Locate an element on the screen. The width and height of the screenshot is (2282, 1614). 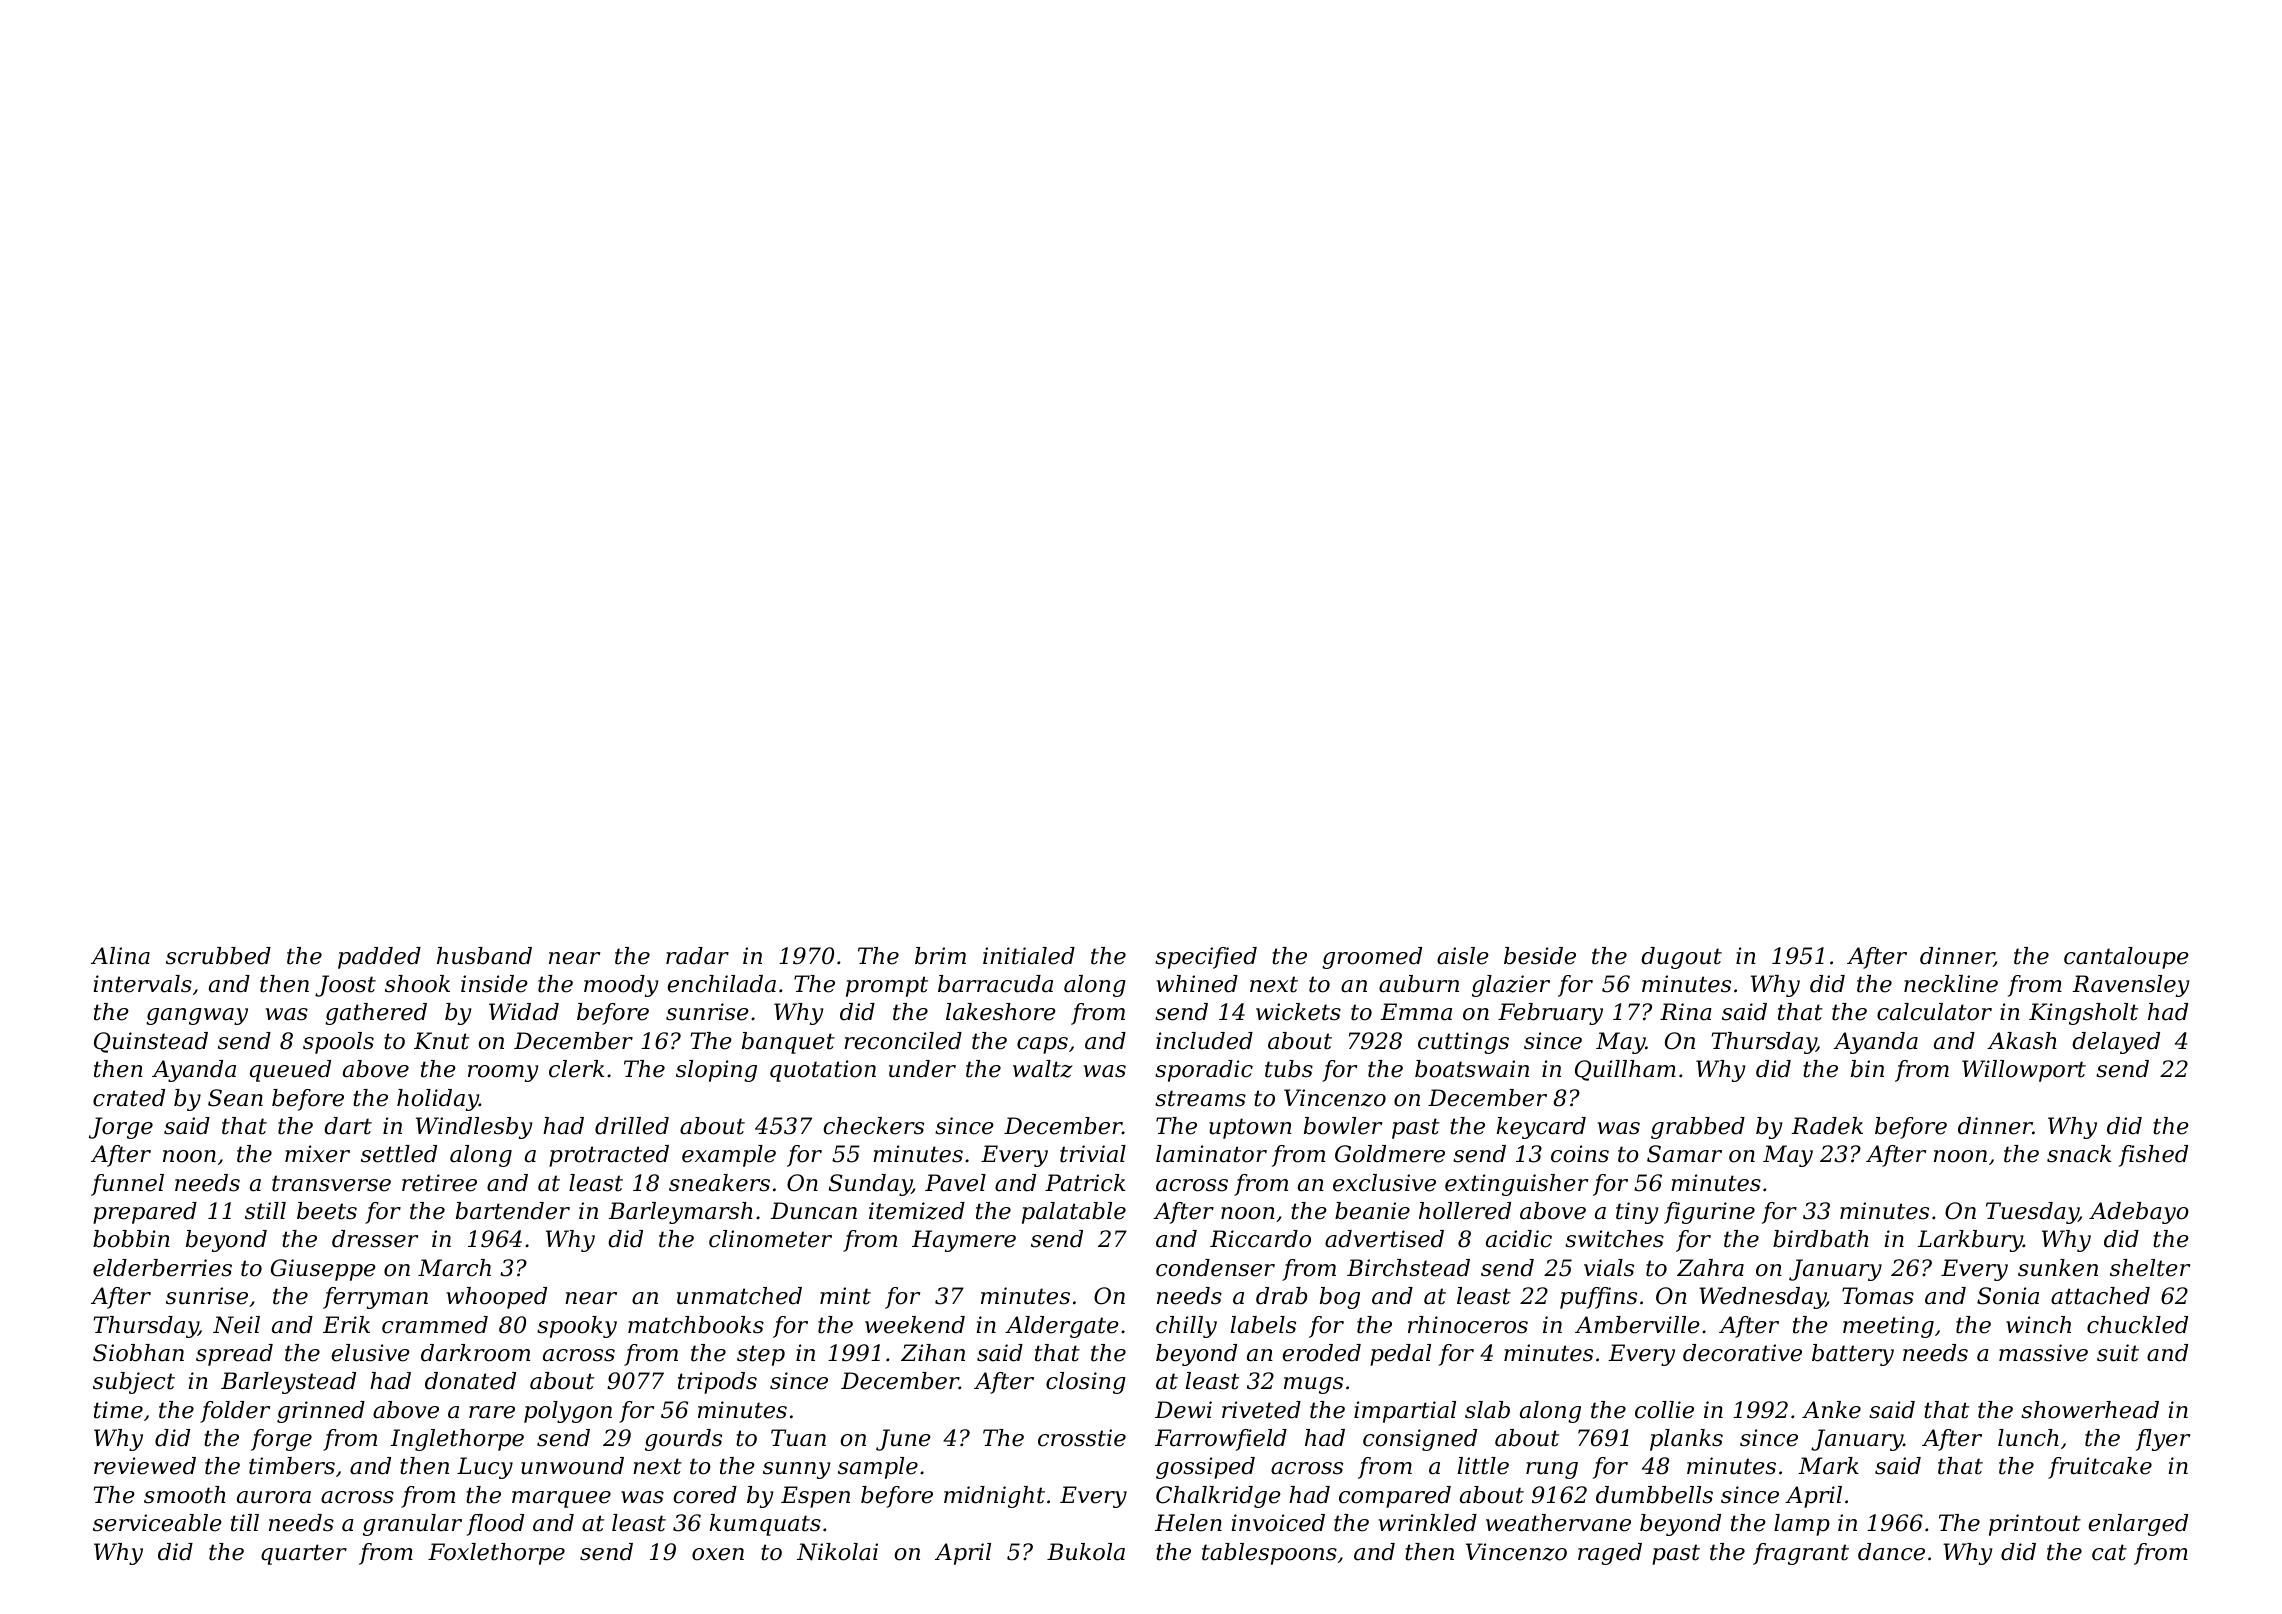
Wednesday is located at coordinates (1762, 1298).
